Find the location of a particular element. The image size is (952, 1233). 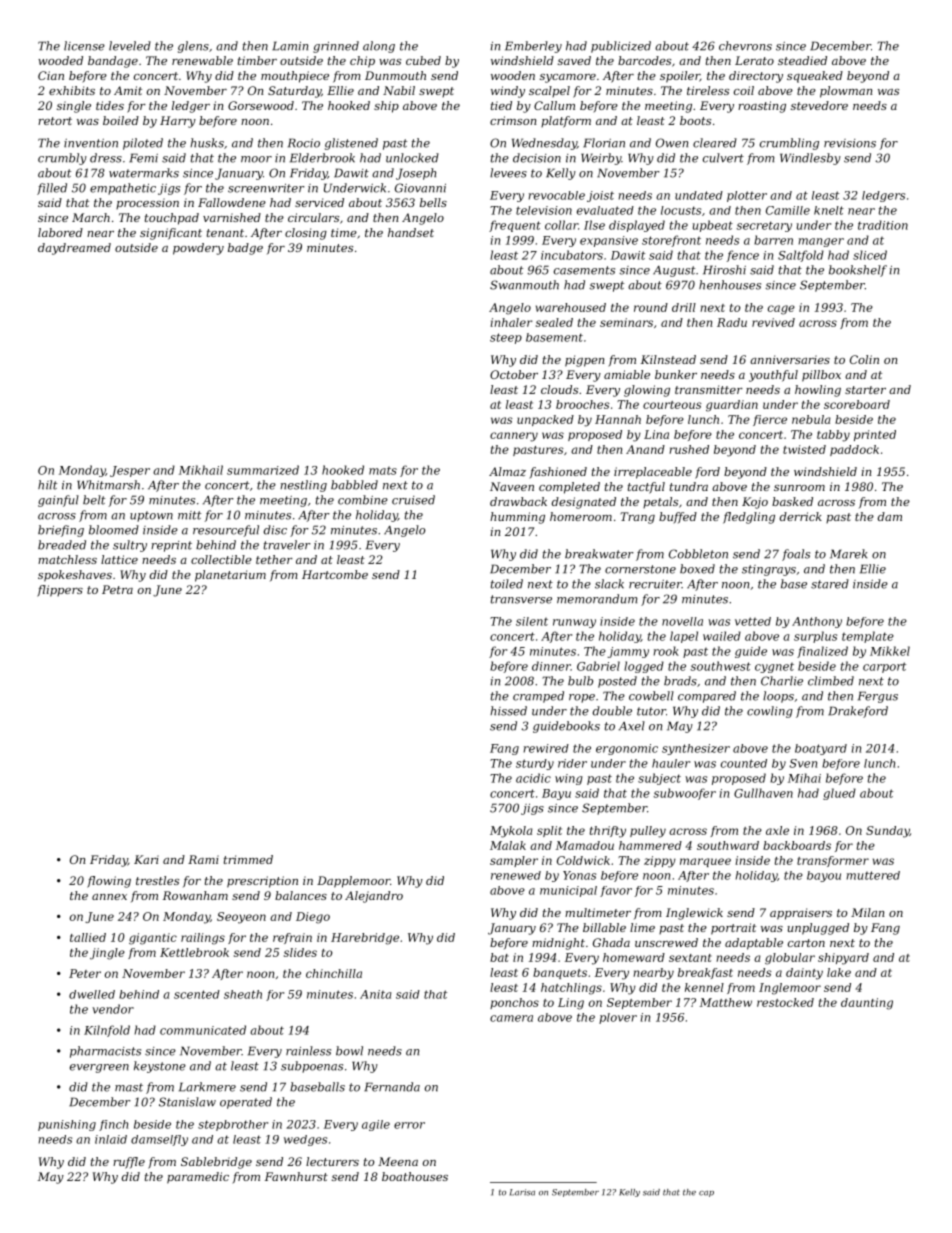

tallied is located at coordinates (88, 937).
